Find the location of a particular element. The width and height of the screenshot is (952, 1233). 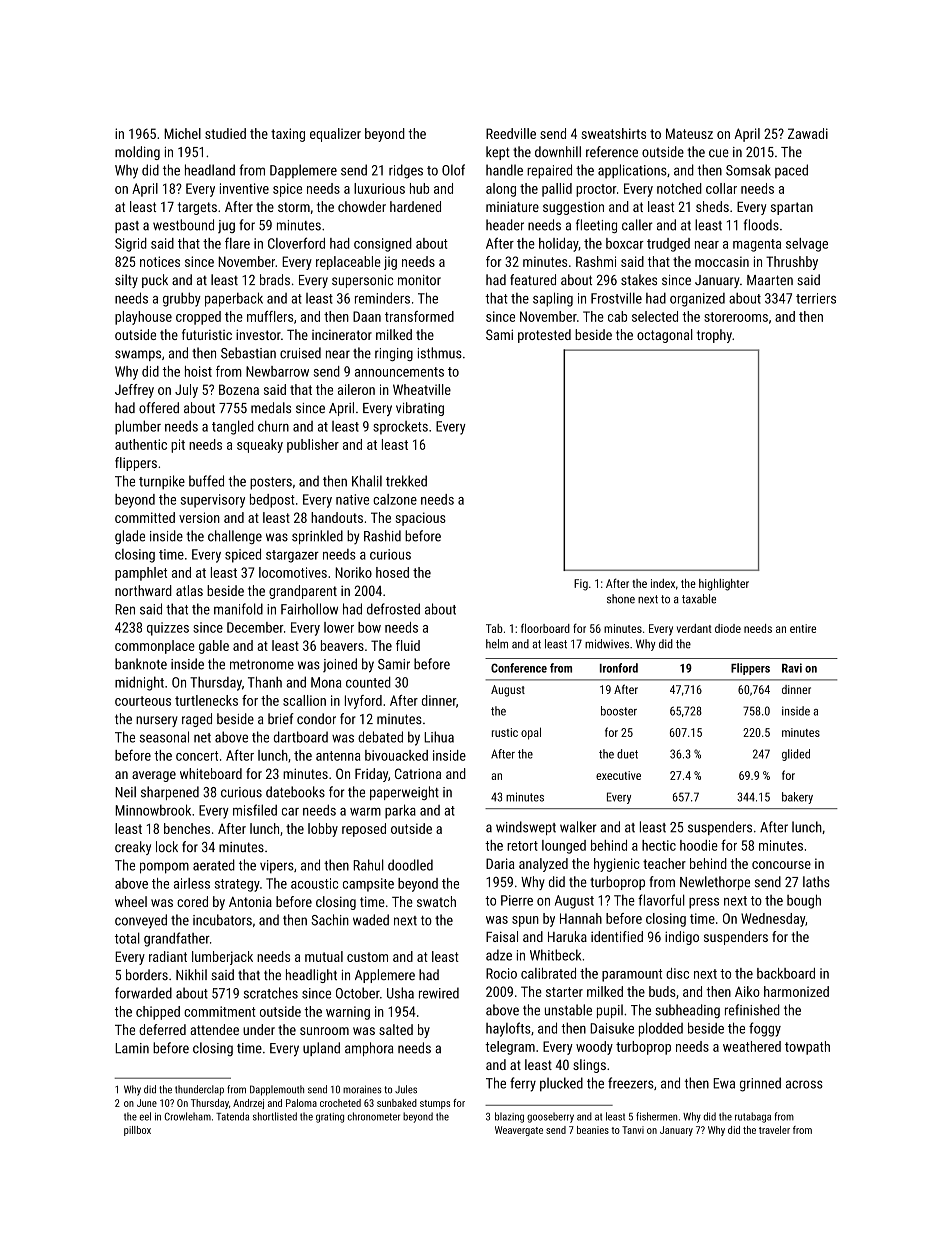

sapling is located at coordinates (553, 299).
